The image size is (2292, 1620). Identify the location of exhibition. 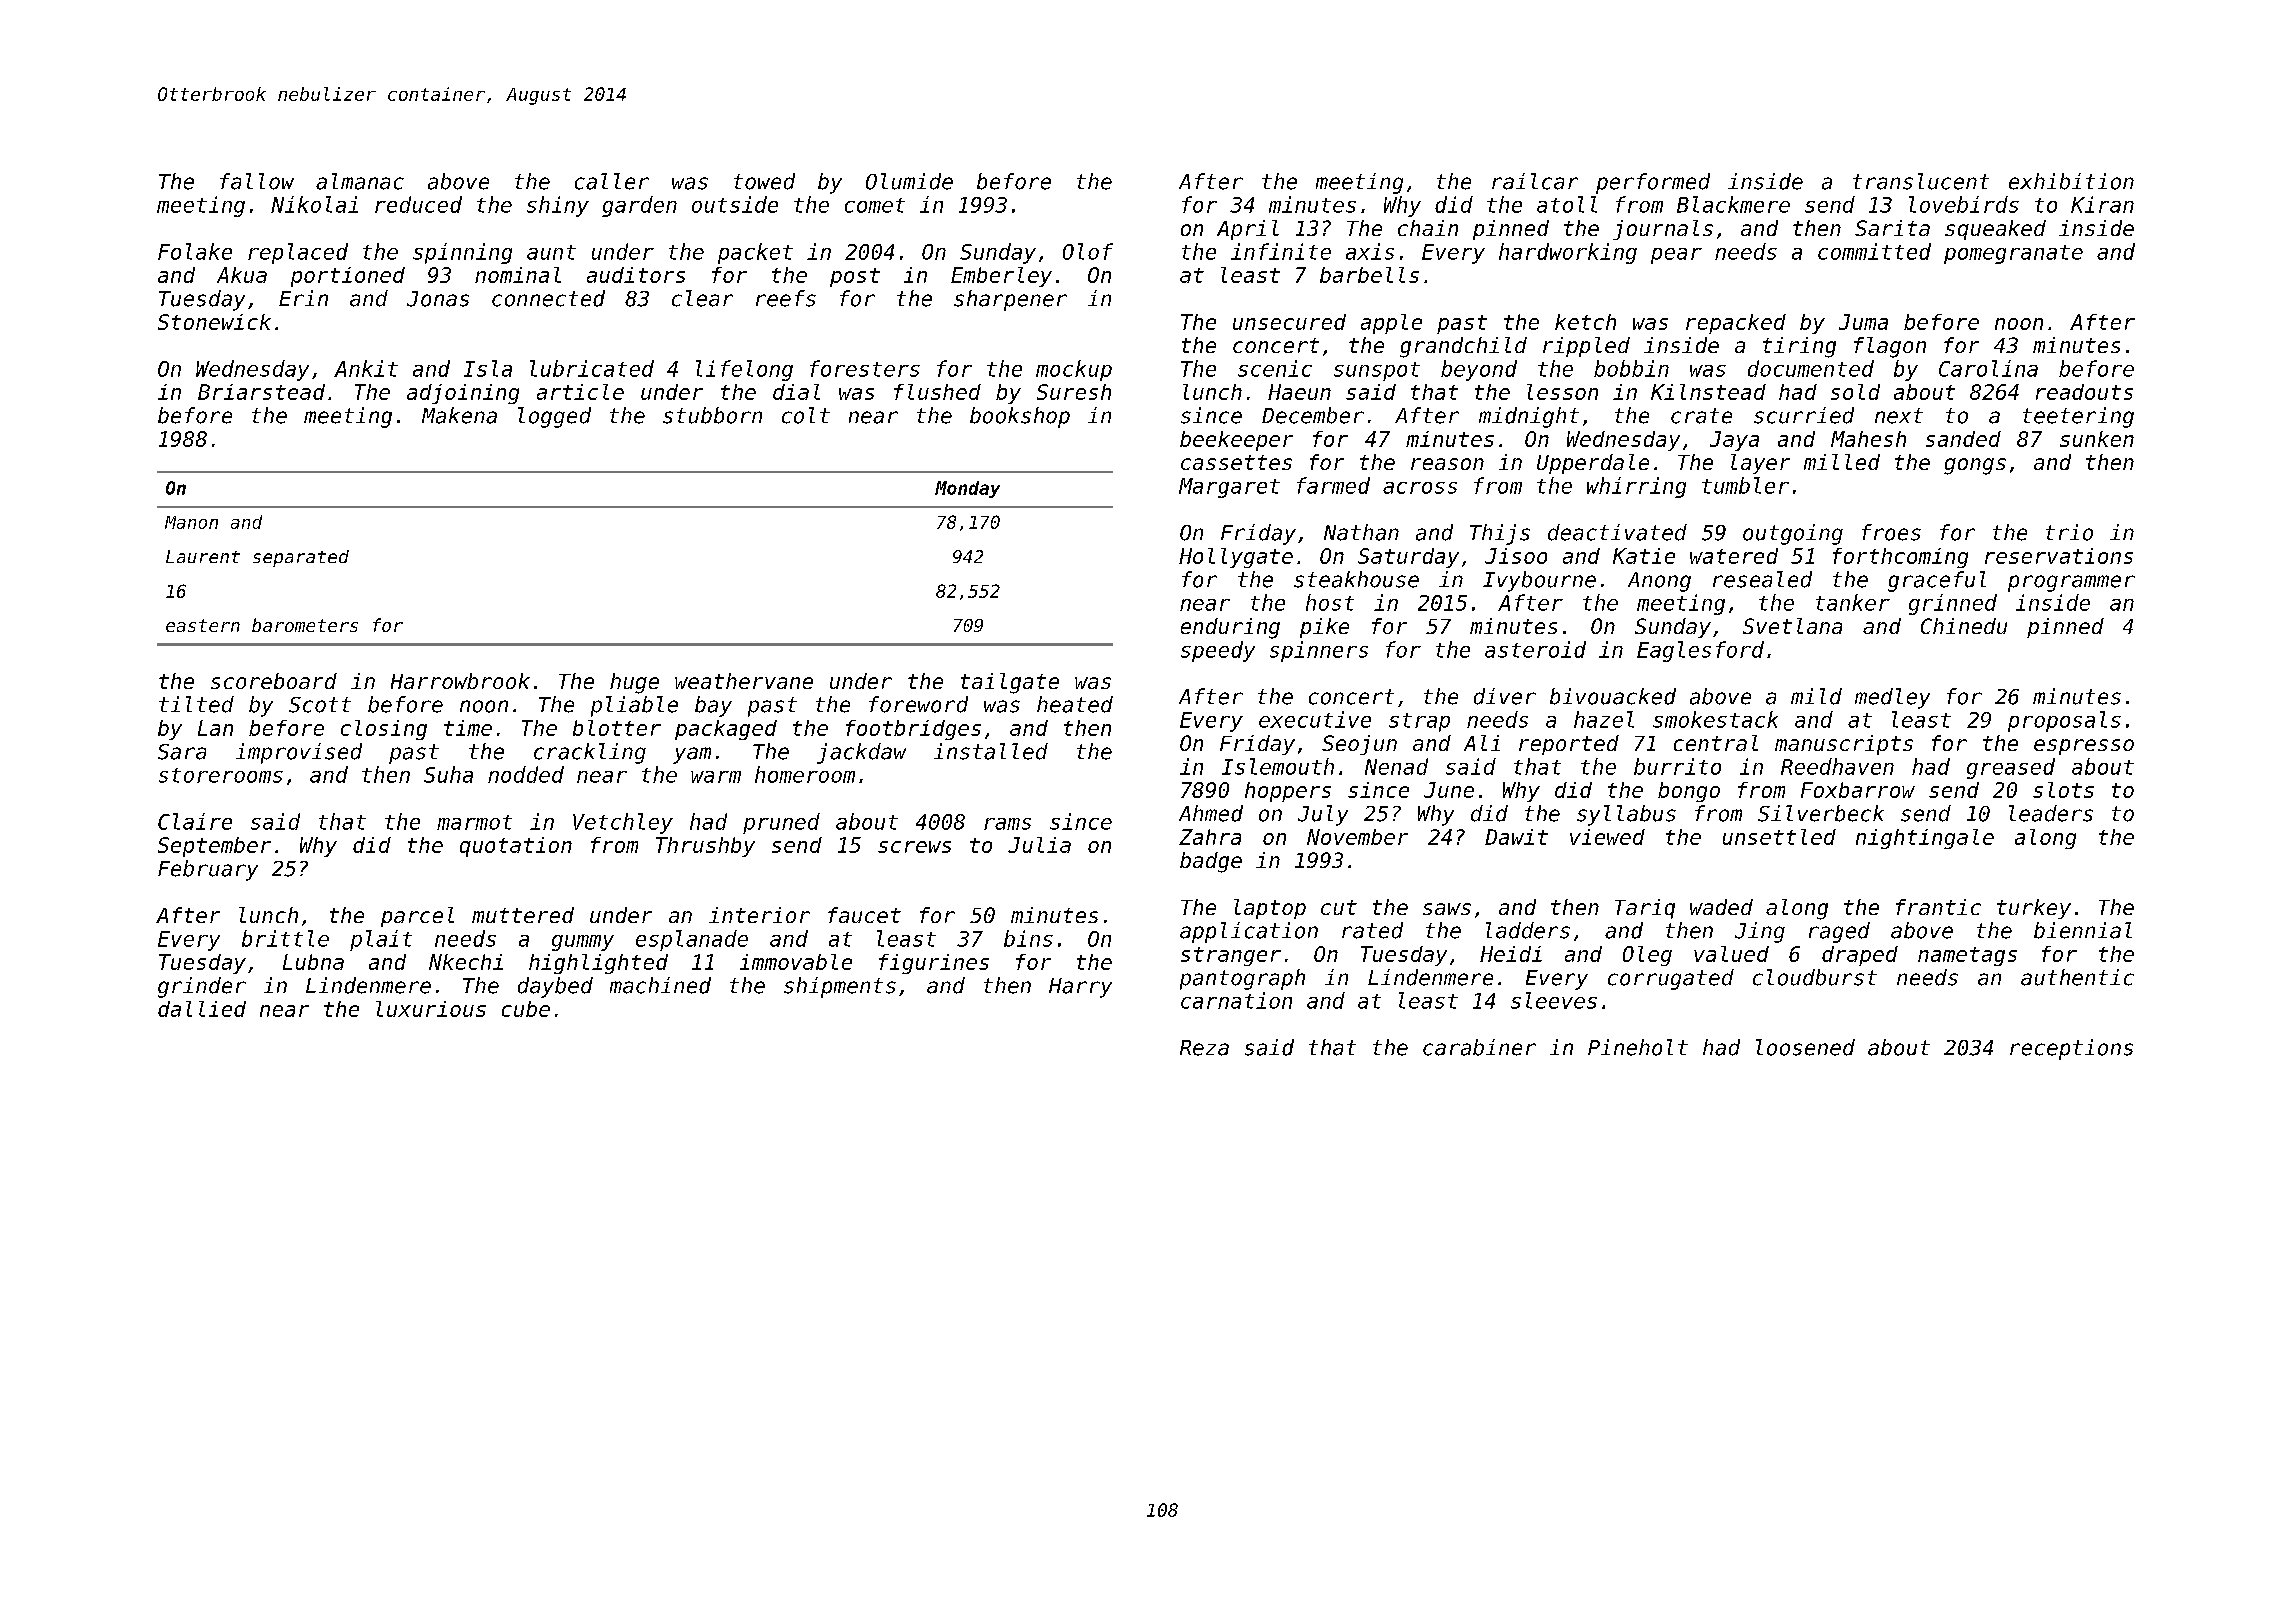
(2071, 181).
